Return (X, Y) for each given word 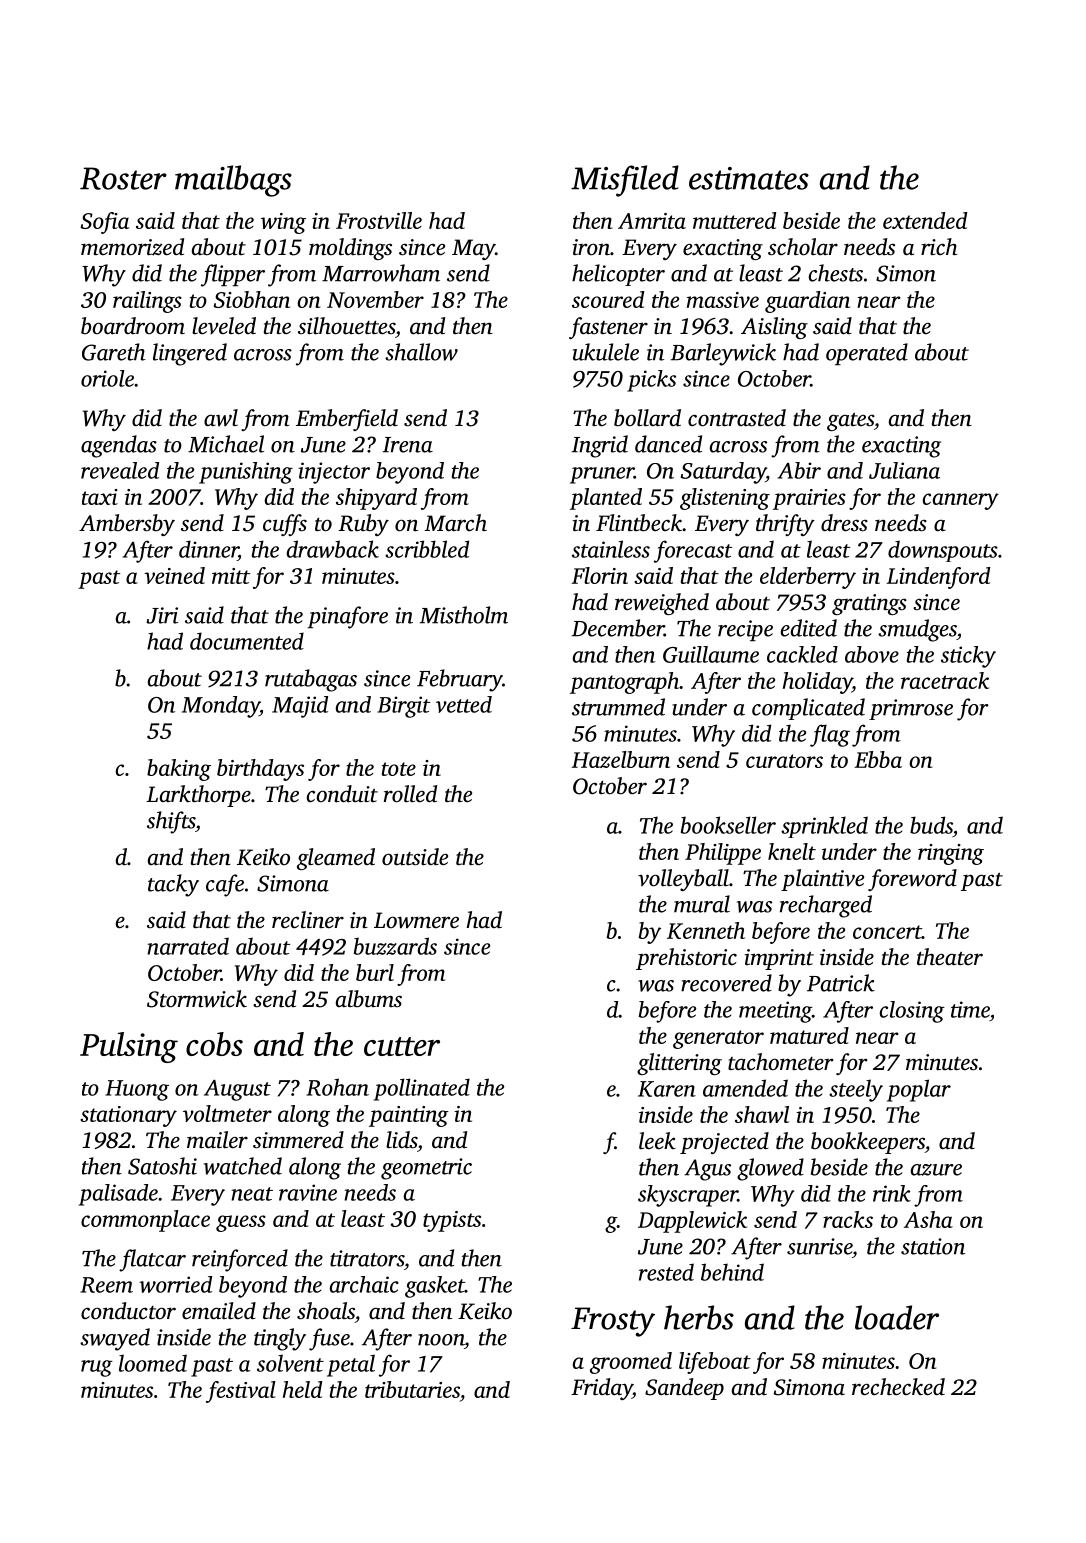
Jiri (162, 615)
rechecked (898, 1387)
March (455, 523)
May (473, 249)
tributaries (412, 1389)
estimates (749, 178)
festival (241, 1392)
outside (415, 857)
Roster (123, 178)
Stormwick (197, 999)
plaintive (822, 880)
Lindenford (938, 578)
